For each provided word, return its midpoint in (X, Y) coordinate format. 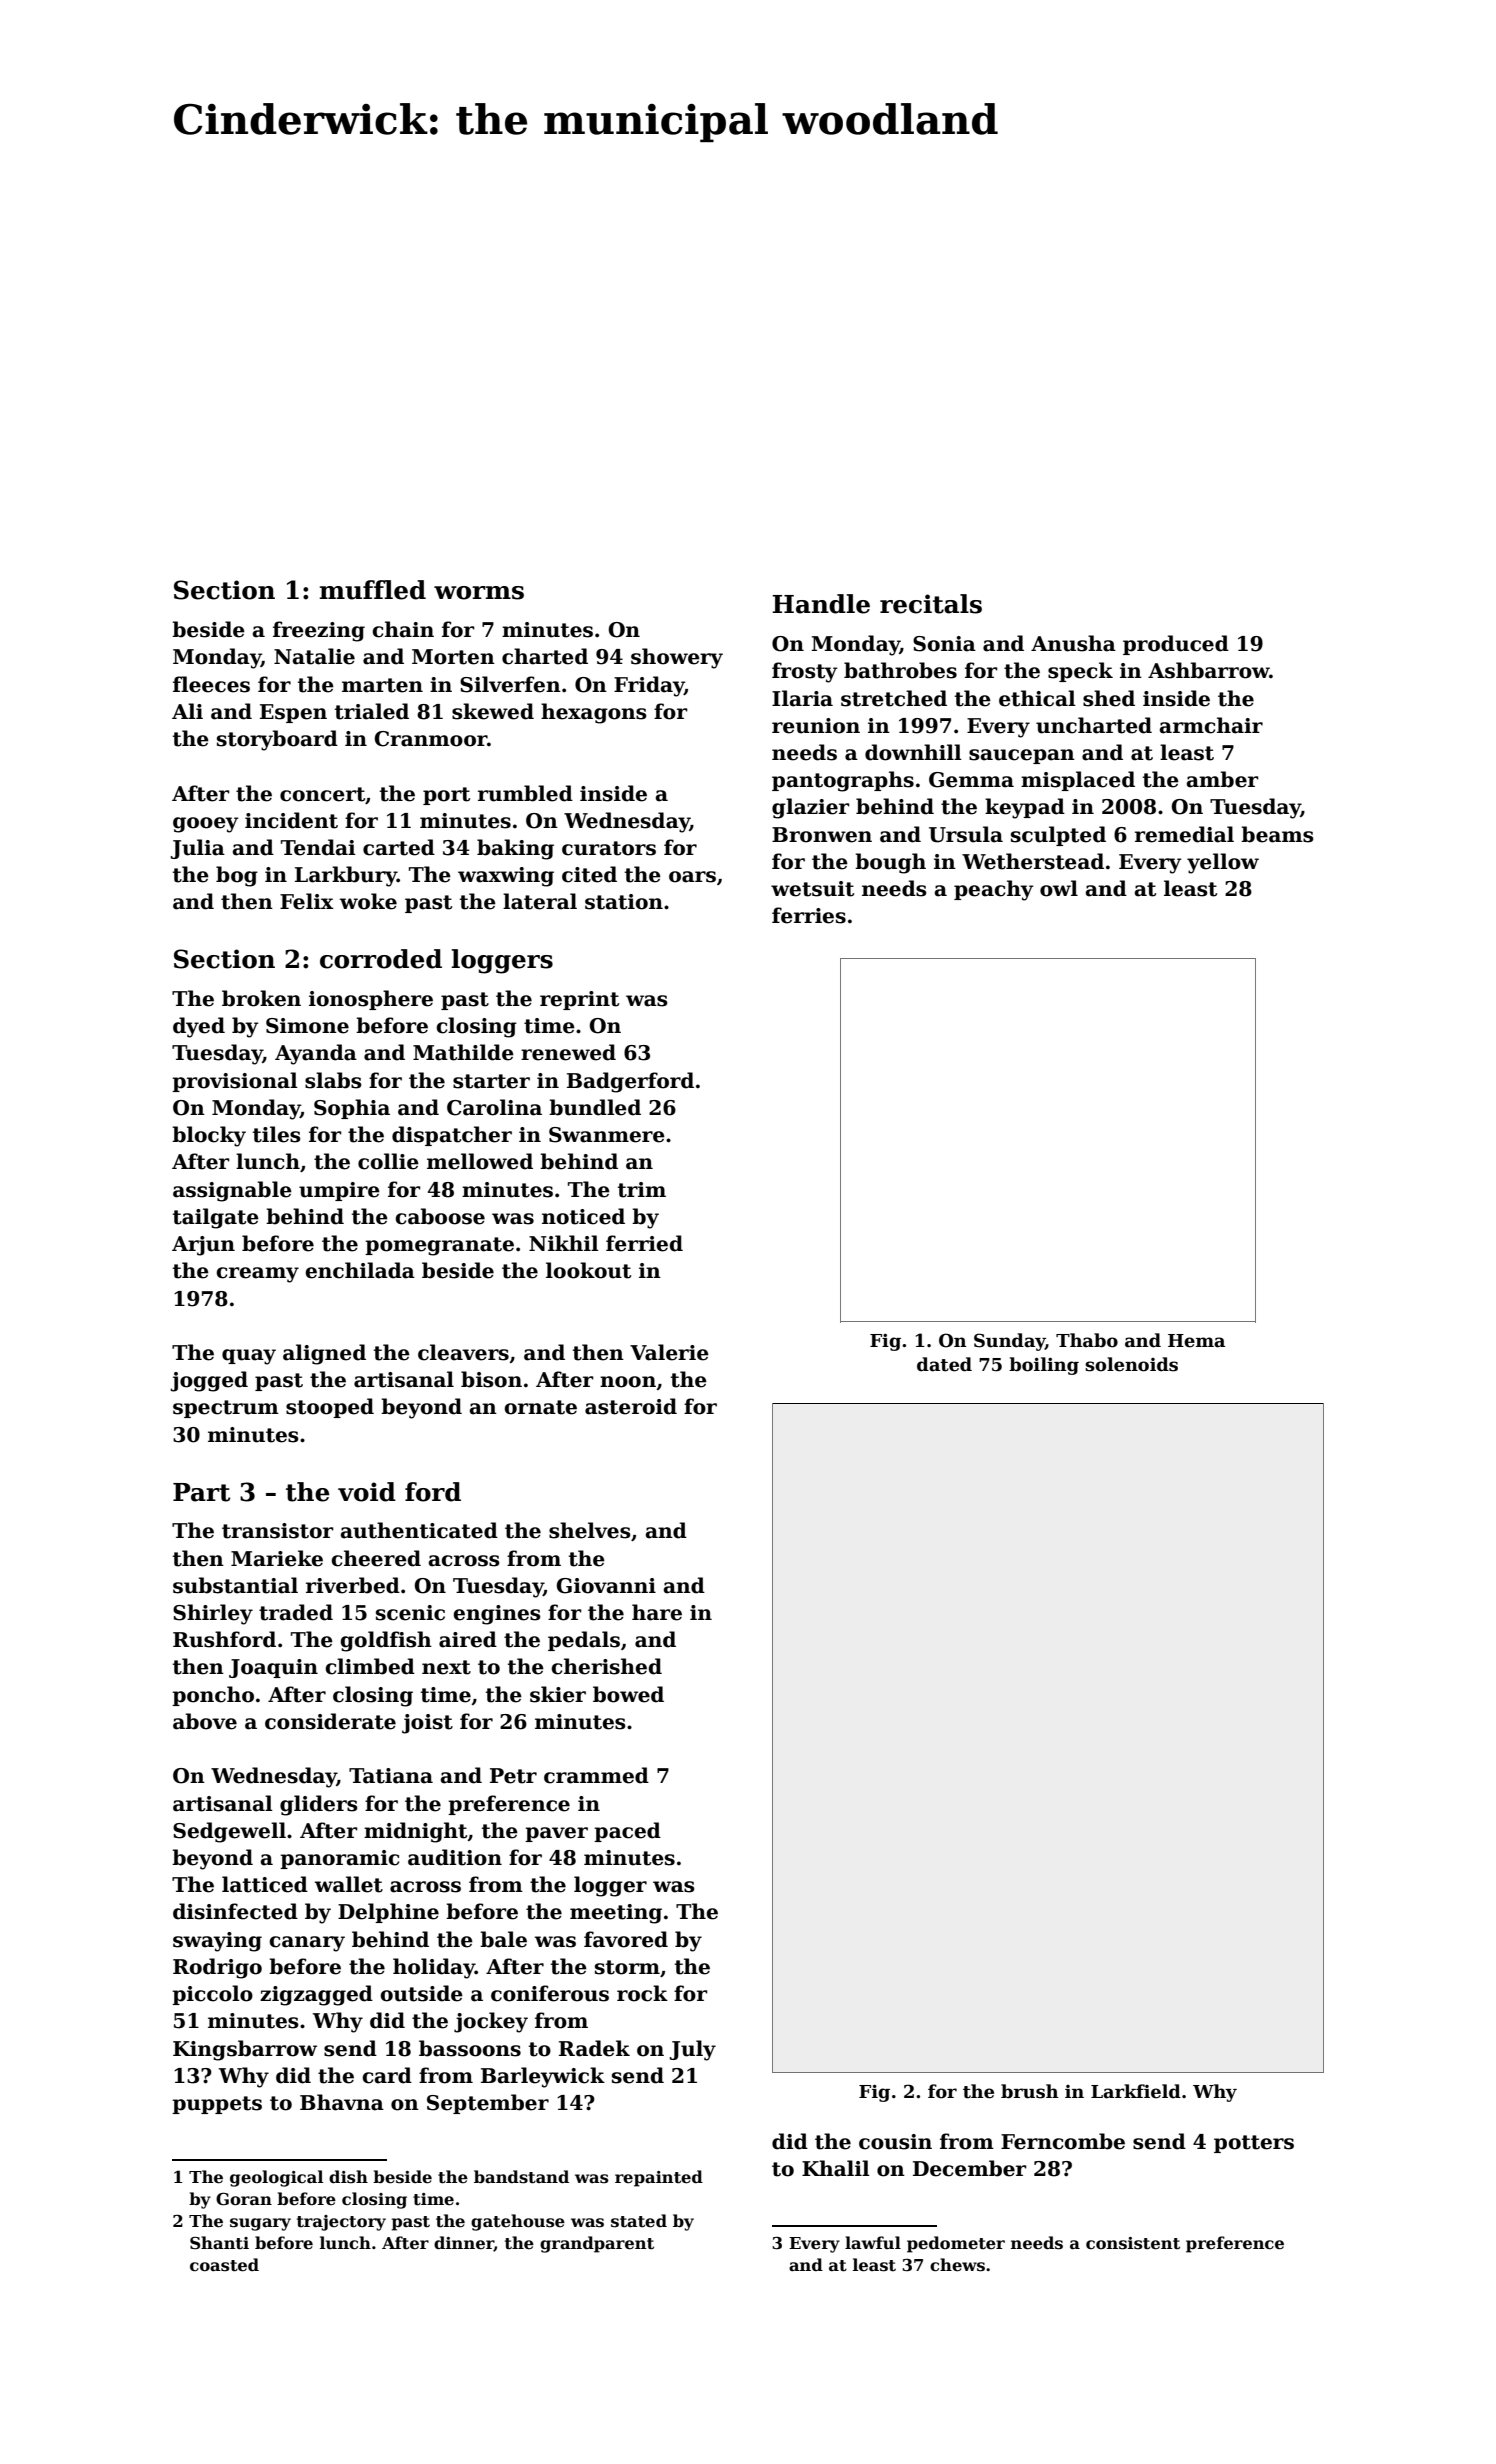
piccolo (212, 1995)
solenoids (1131, 1364)
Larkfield (1136, 2091)
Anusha (1073, 643)
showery (677, 658)
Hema (1196, 1341)
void (367, 1492)
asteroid (631, 1406)
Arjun (203, 1246)
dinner (464, 2244)
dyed (199, 1027)
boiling (1044, 1366)
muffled (372, 590)
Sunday (1009, 1342)
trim (642, 1190)
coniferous (550, 1993)
